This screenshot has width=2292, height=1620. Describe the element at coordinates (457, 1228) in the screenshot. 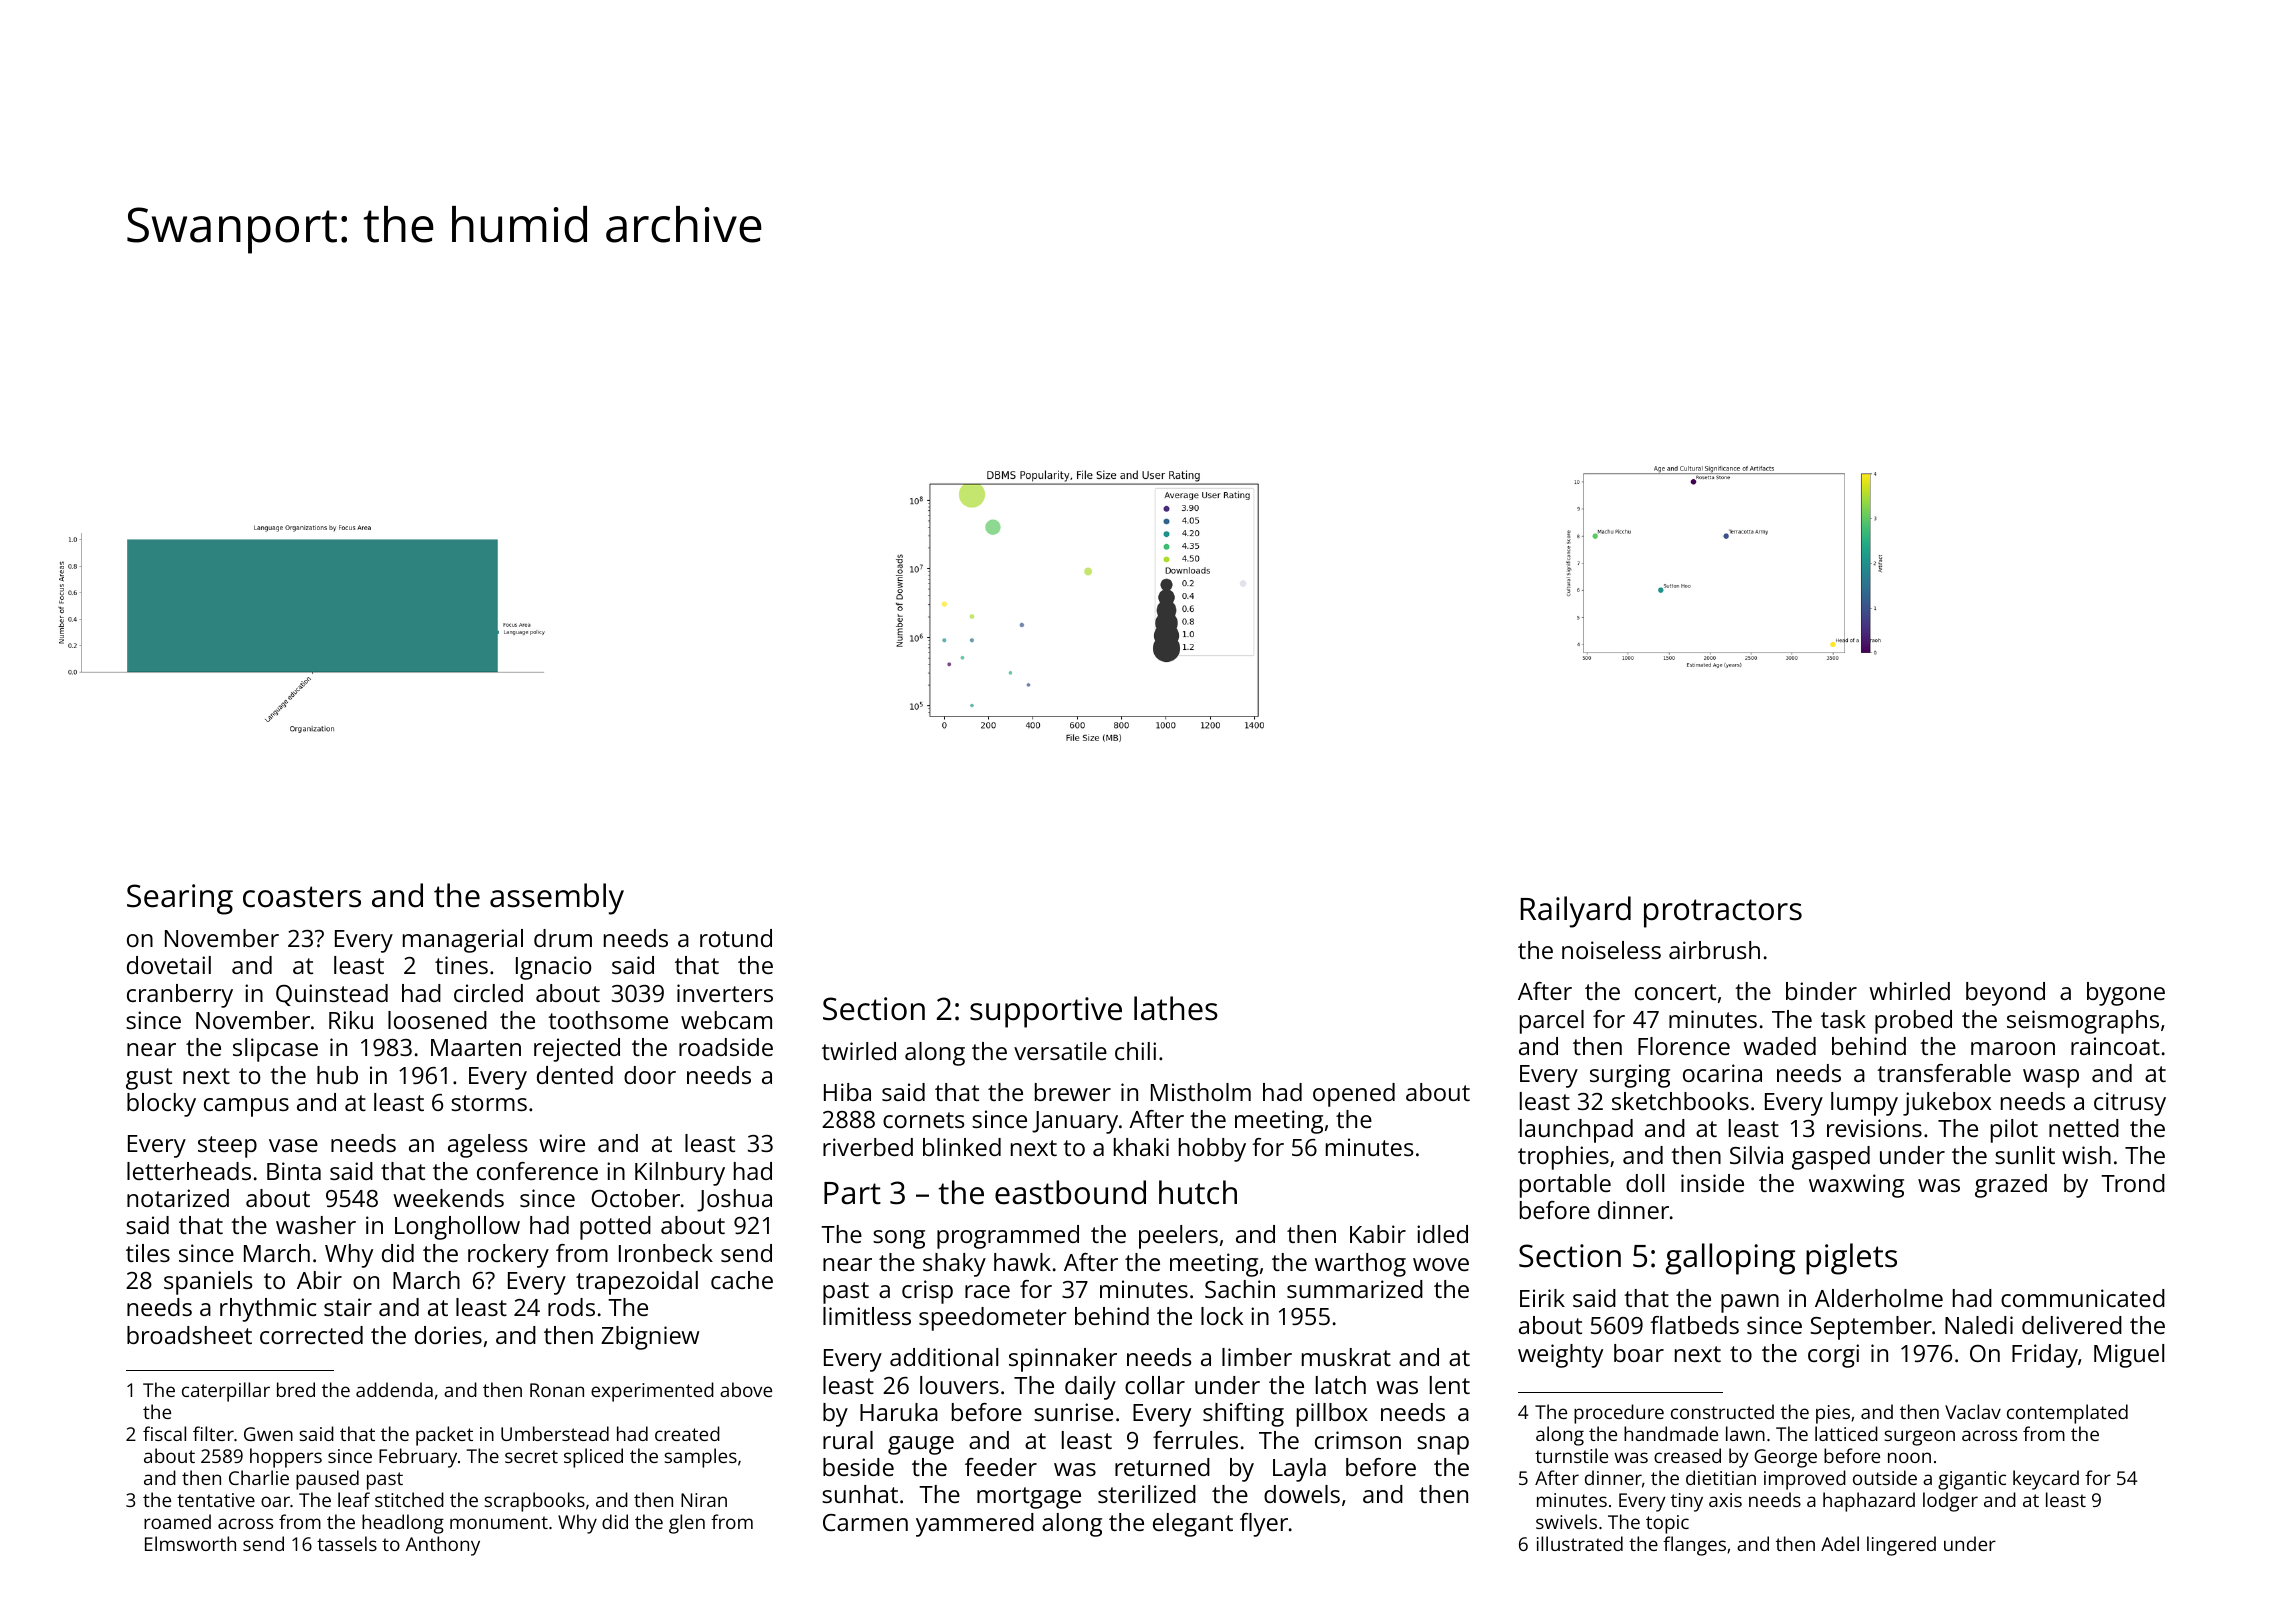

I see `Longhollow` at that location.
